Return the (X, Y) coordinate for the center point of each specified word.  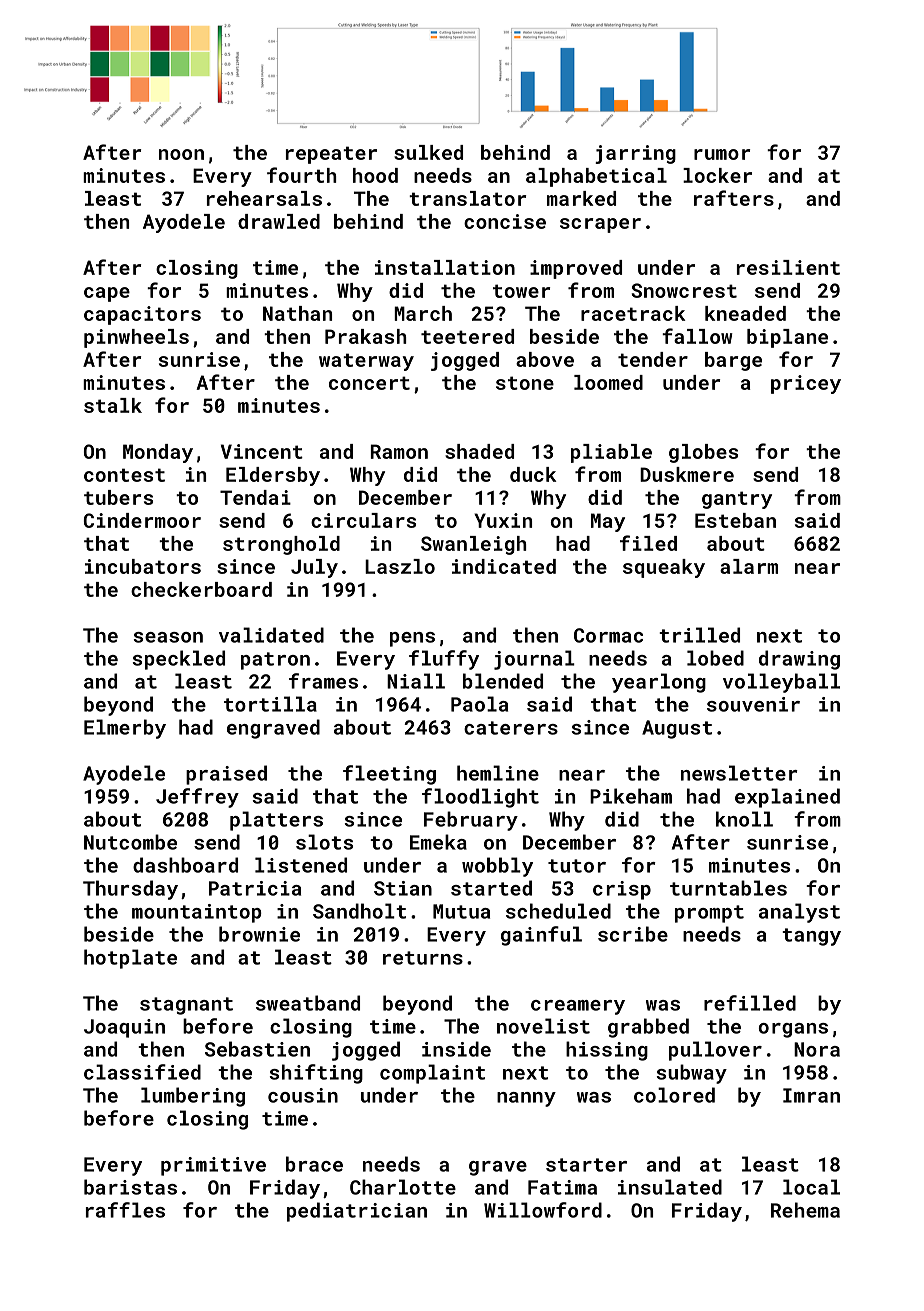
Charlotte (403, 1187)
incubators (143, 566)
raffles (125, 1210)
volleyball (781, 683)
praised (226, 775)
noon (181, 154)
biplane (787, 338)
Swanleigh (473, 545)
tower (521, 291)
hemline (498, 773)
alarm (749, 566)
